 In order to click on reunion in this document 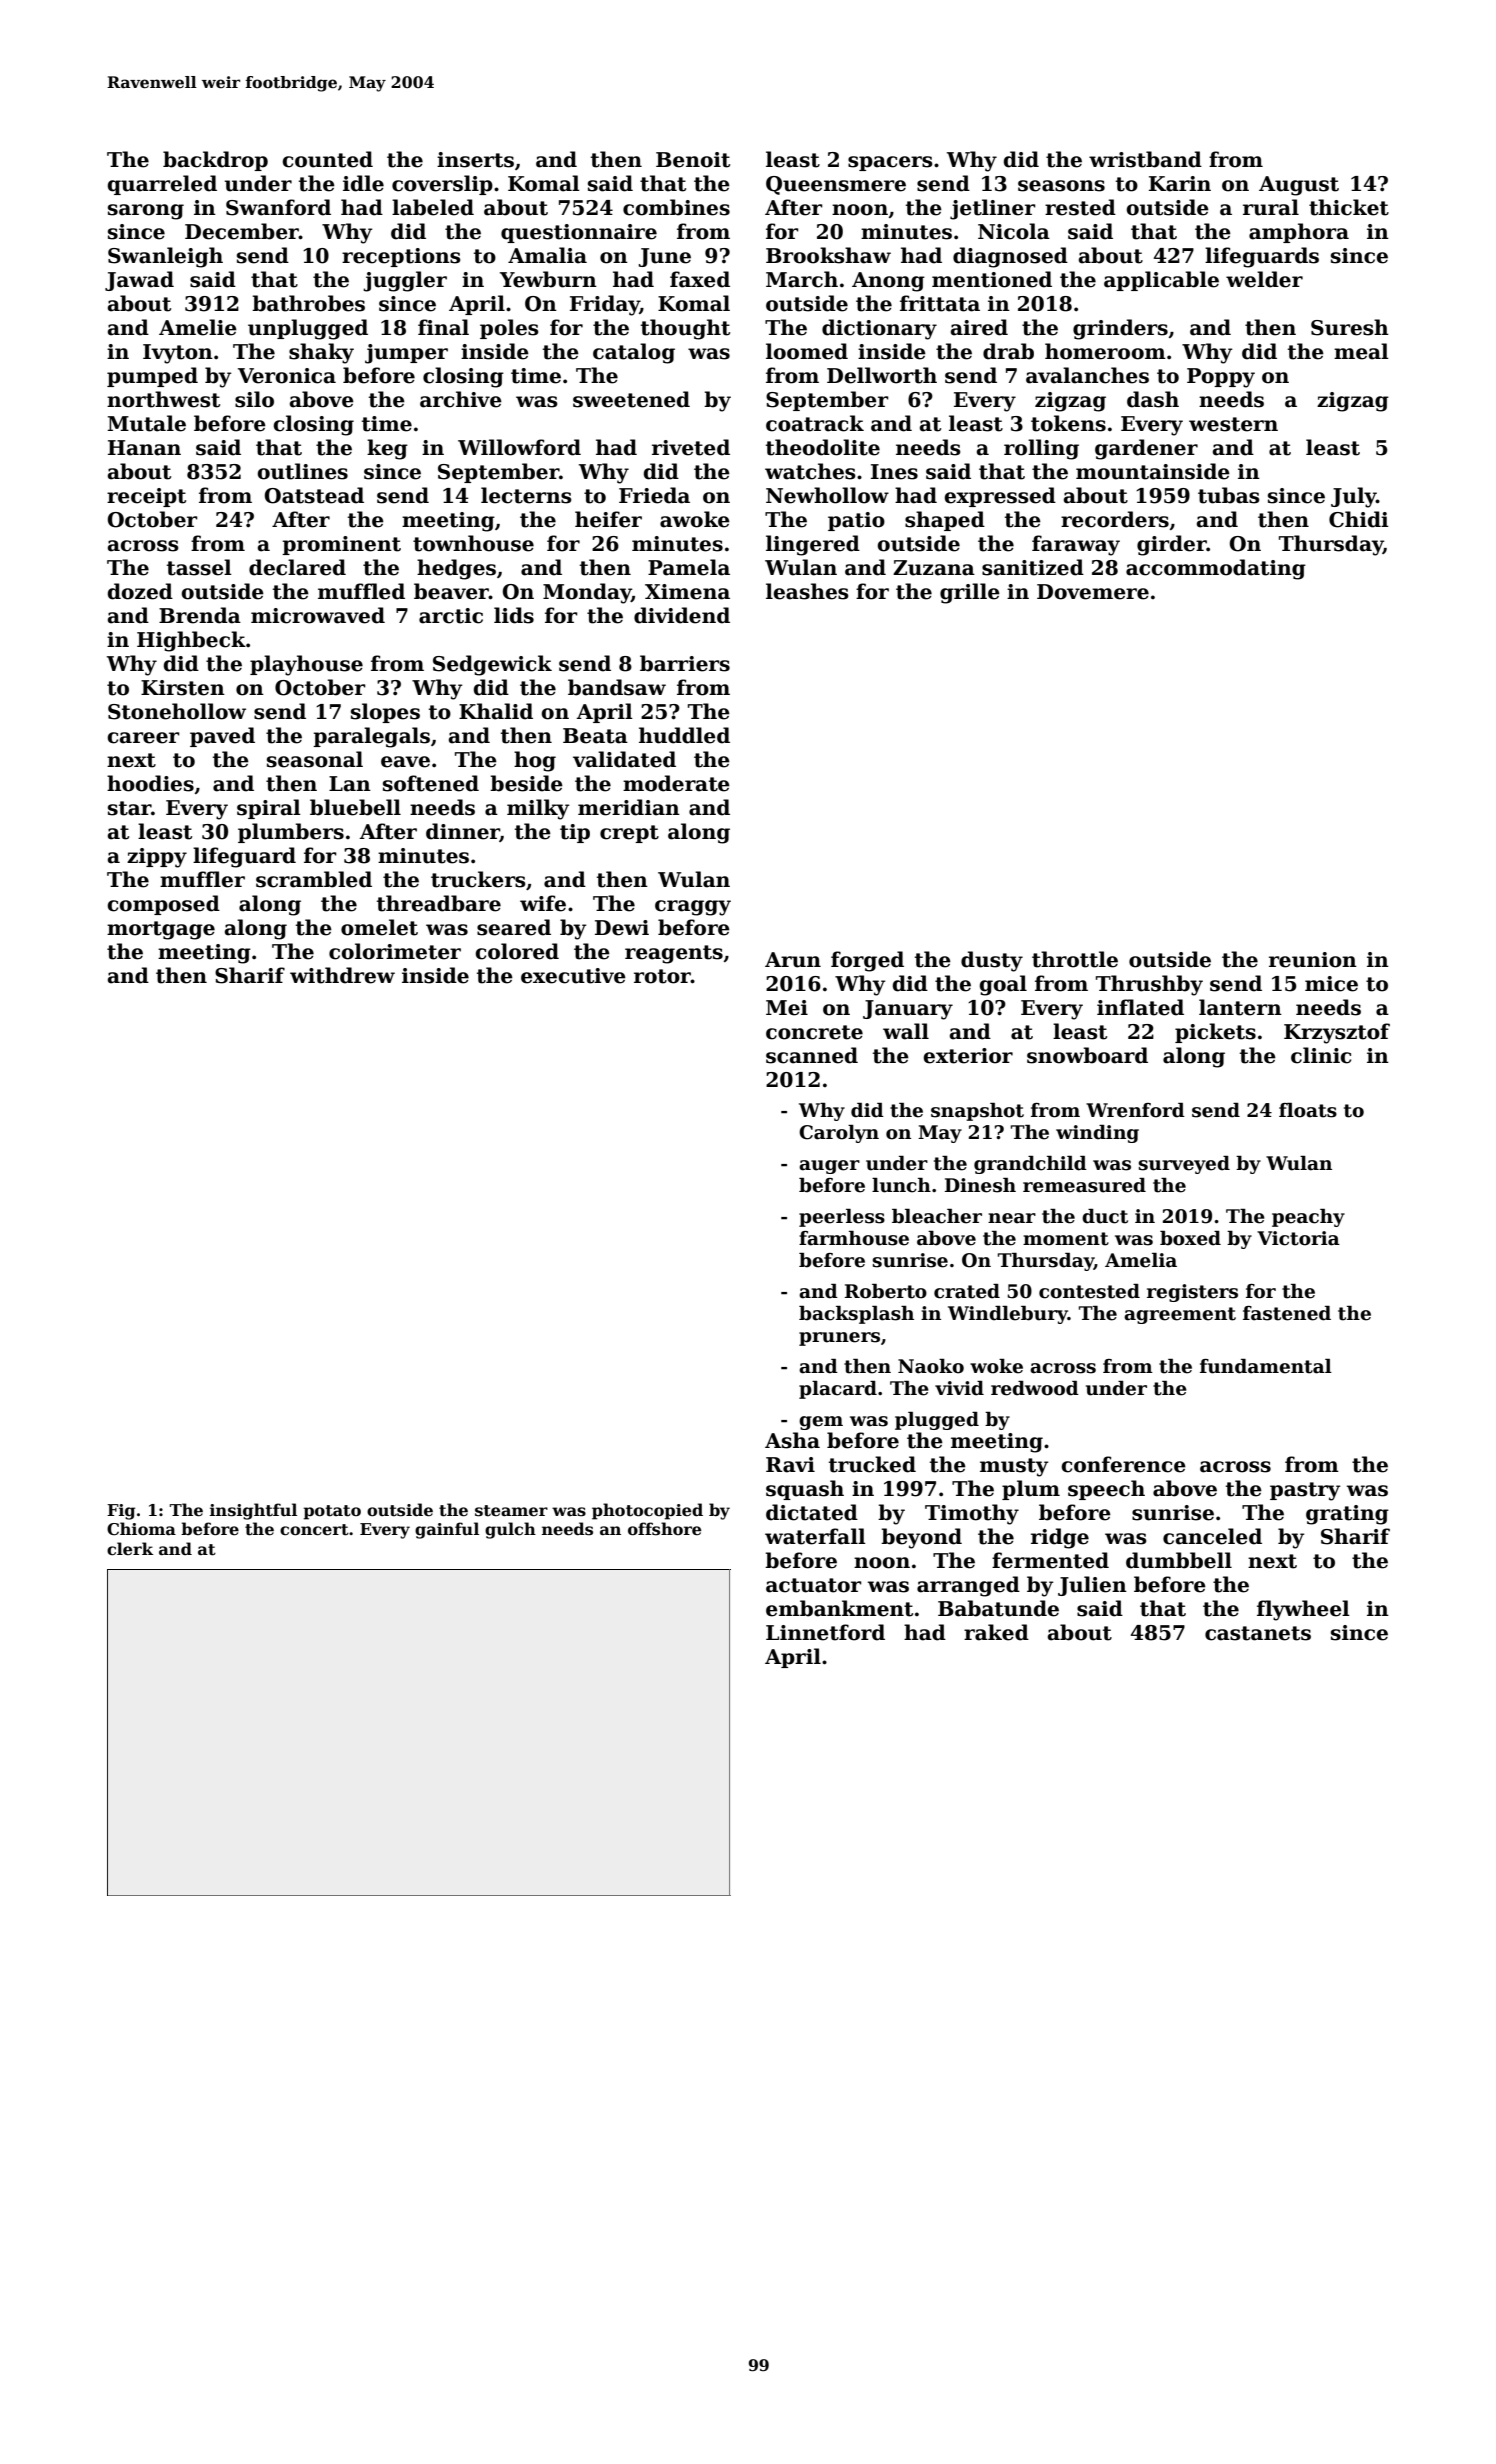, I will do `click(1313, 960)`.
